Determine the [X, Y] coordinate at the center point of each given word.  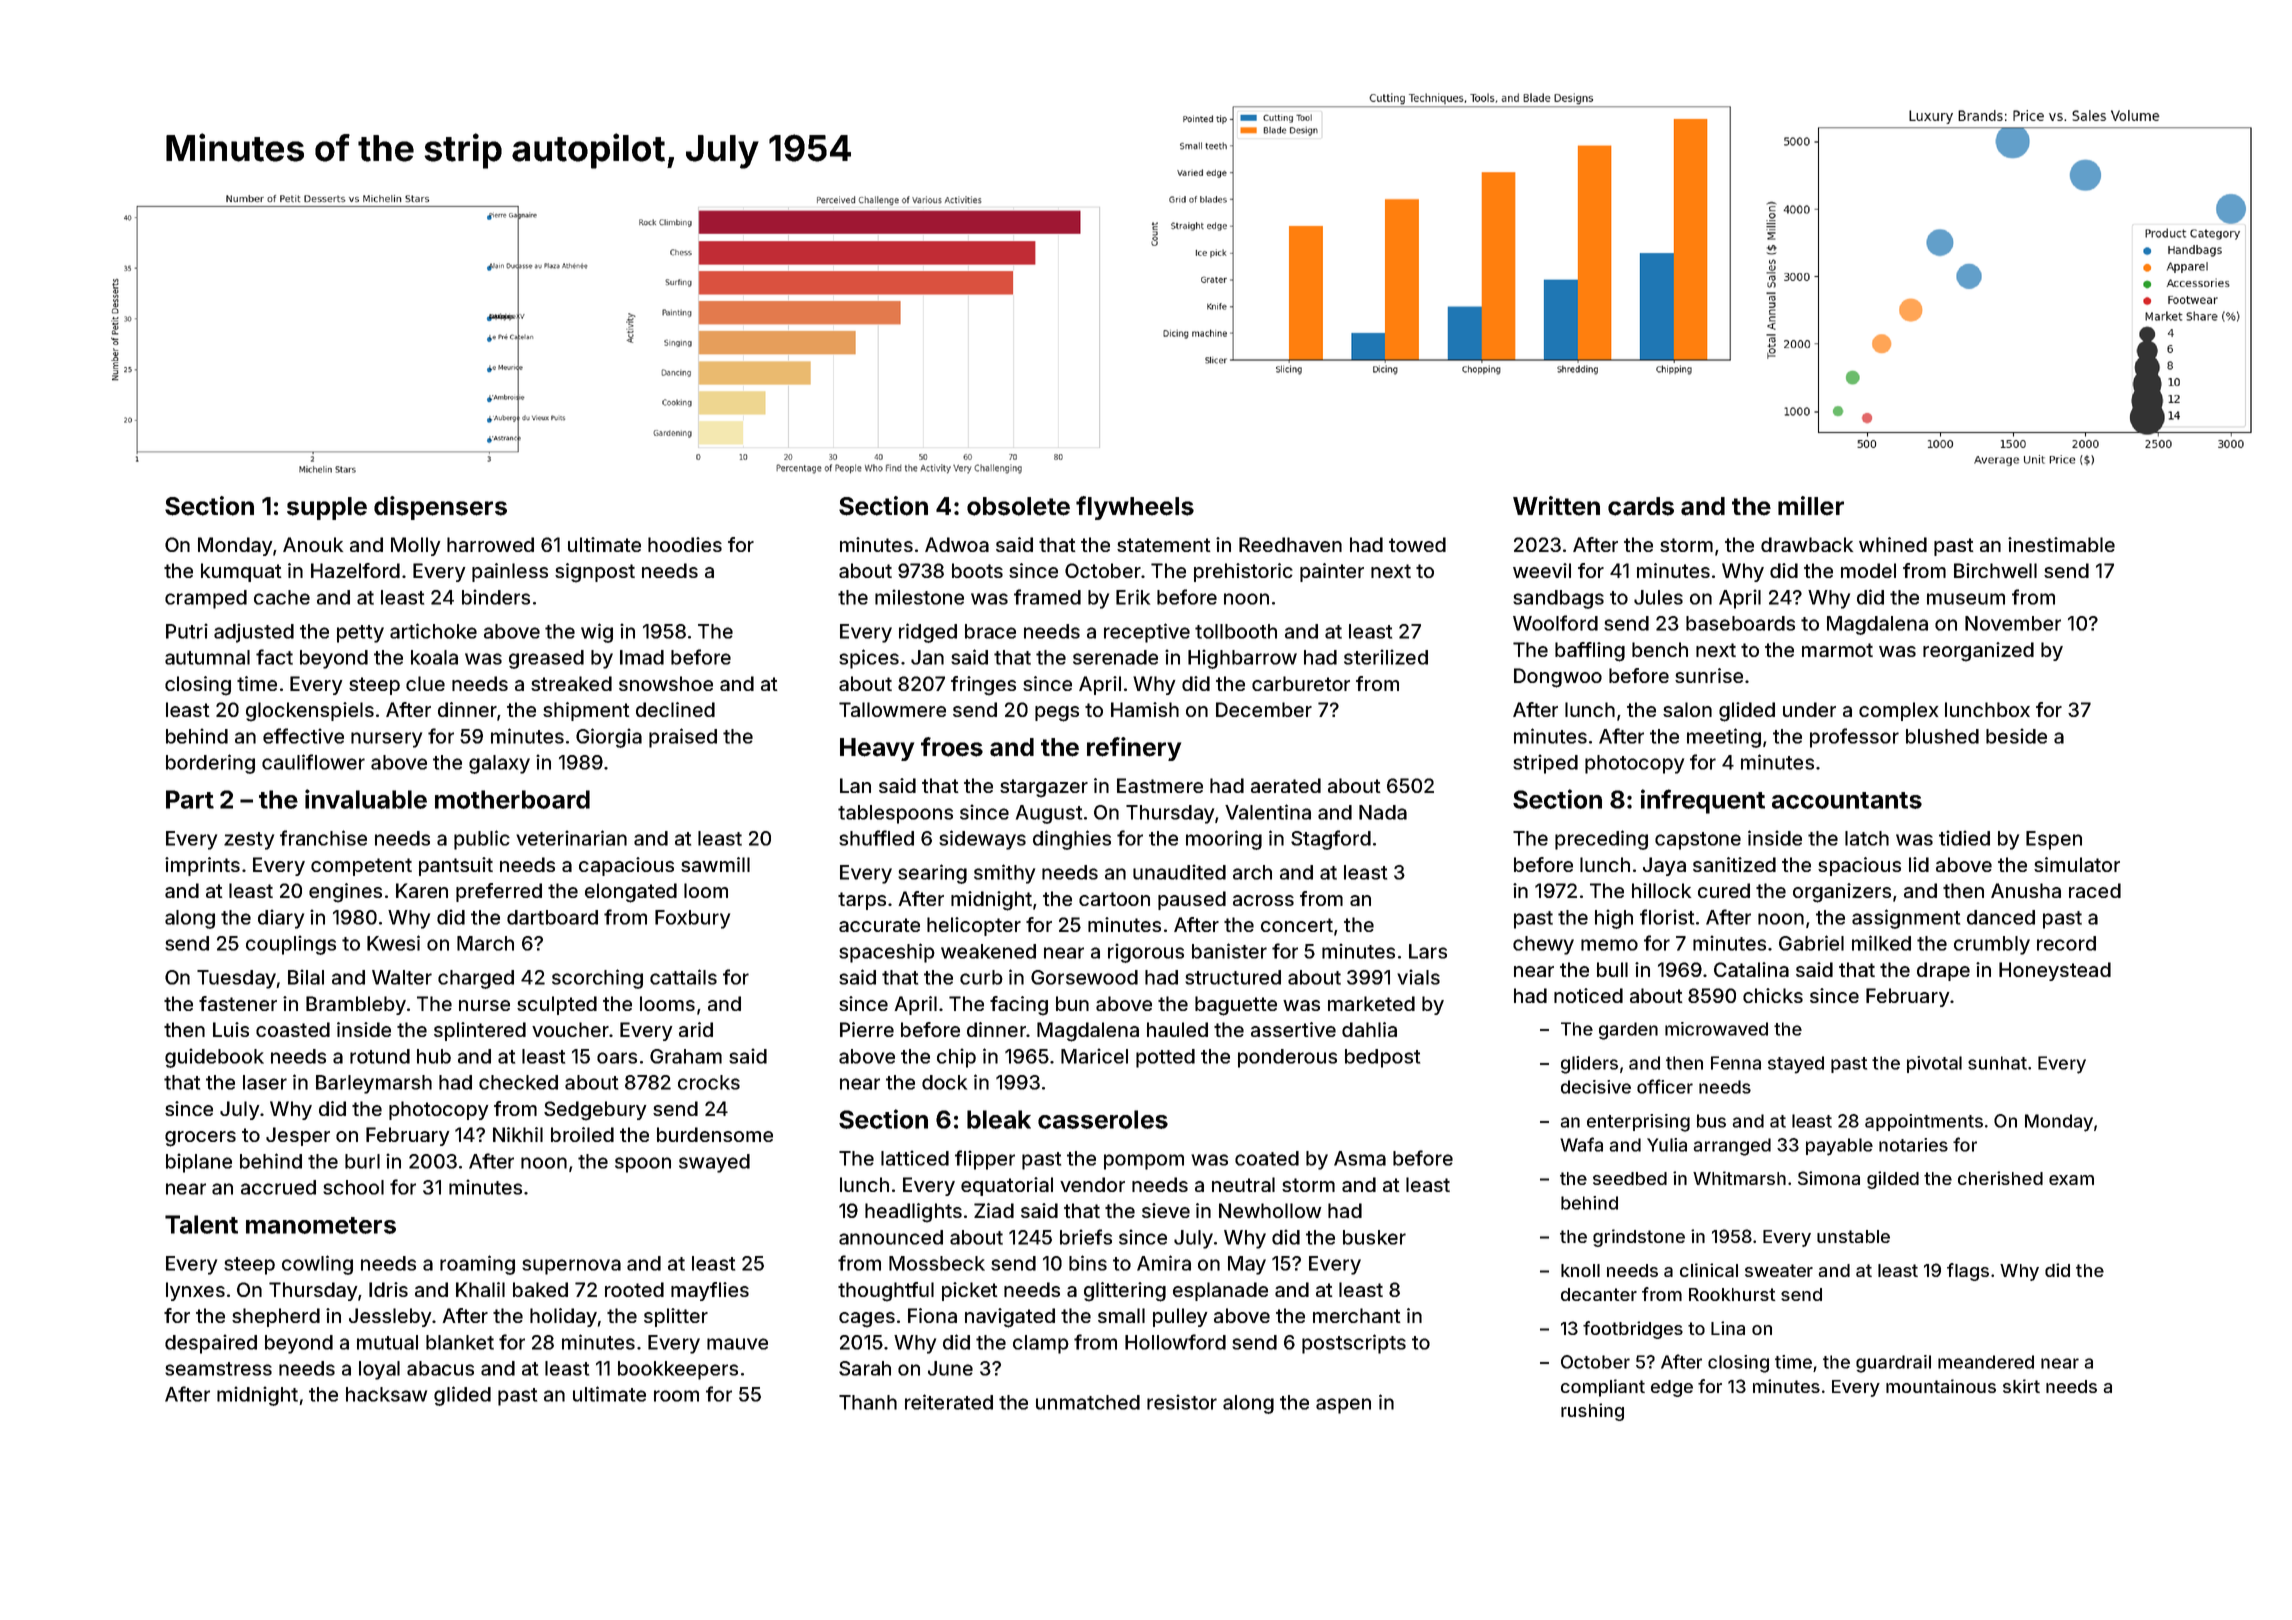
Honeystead [2055, 971]
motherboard [512, 799]
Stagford [1331, 840]
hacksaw [386, 1394]
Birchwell [1995, 570]
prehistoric [1243, 572]
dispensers [440, 508]
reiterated [949, 1402]
